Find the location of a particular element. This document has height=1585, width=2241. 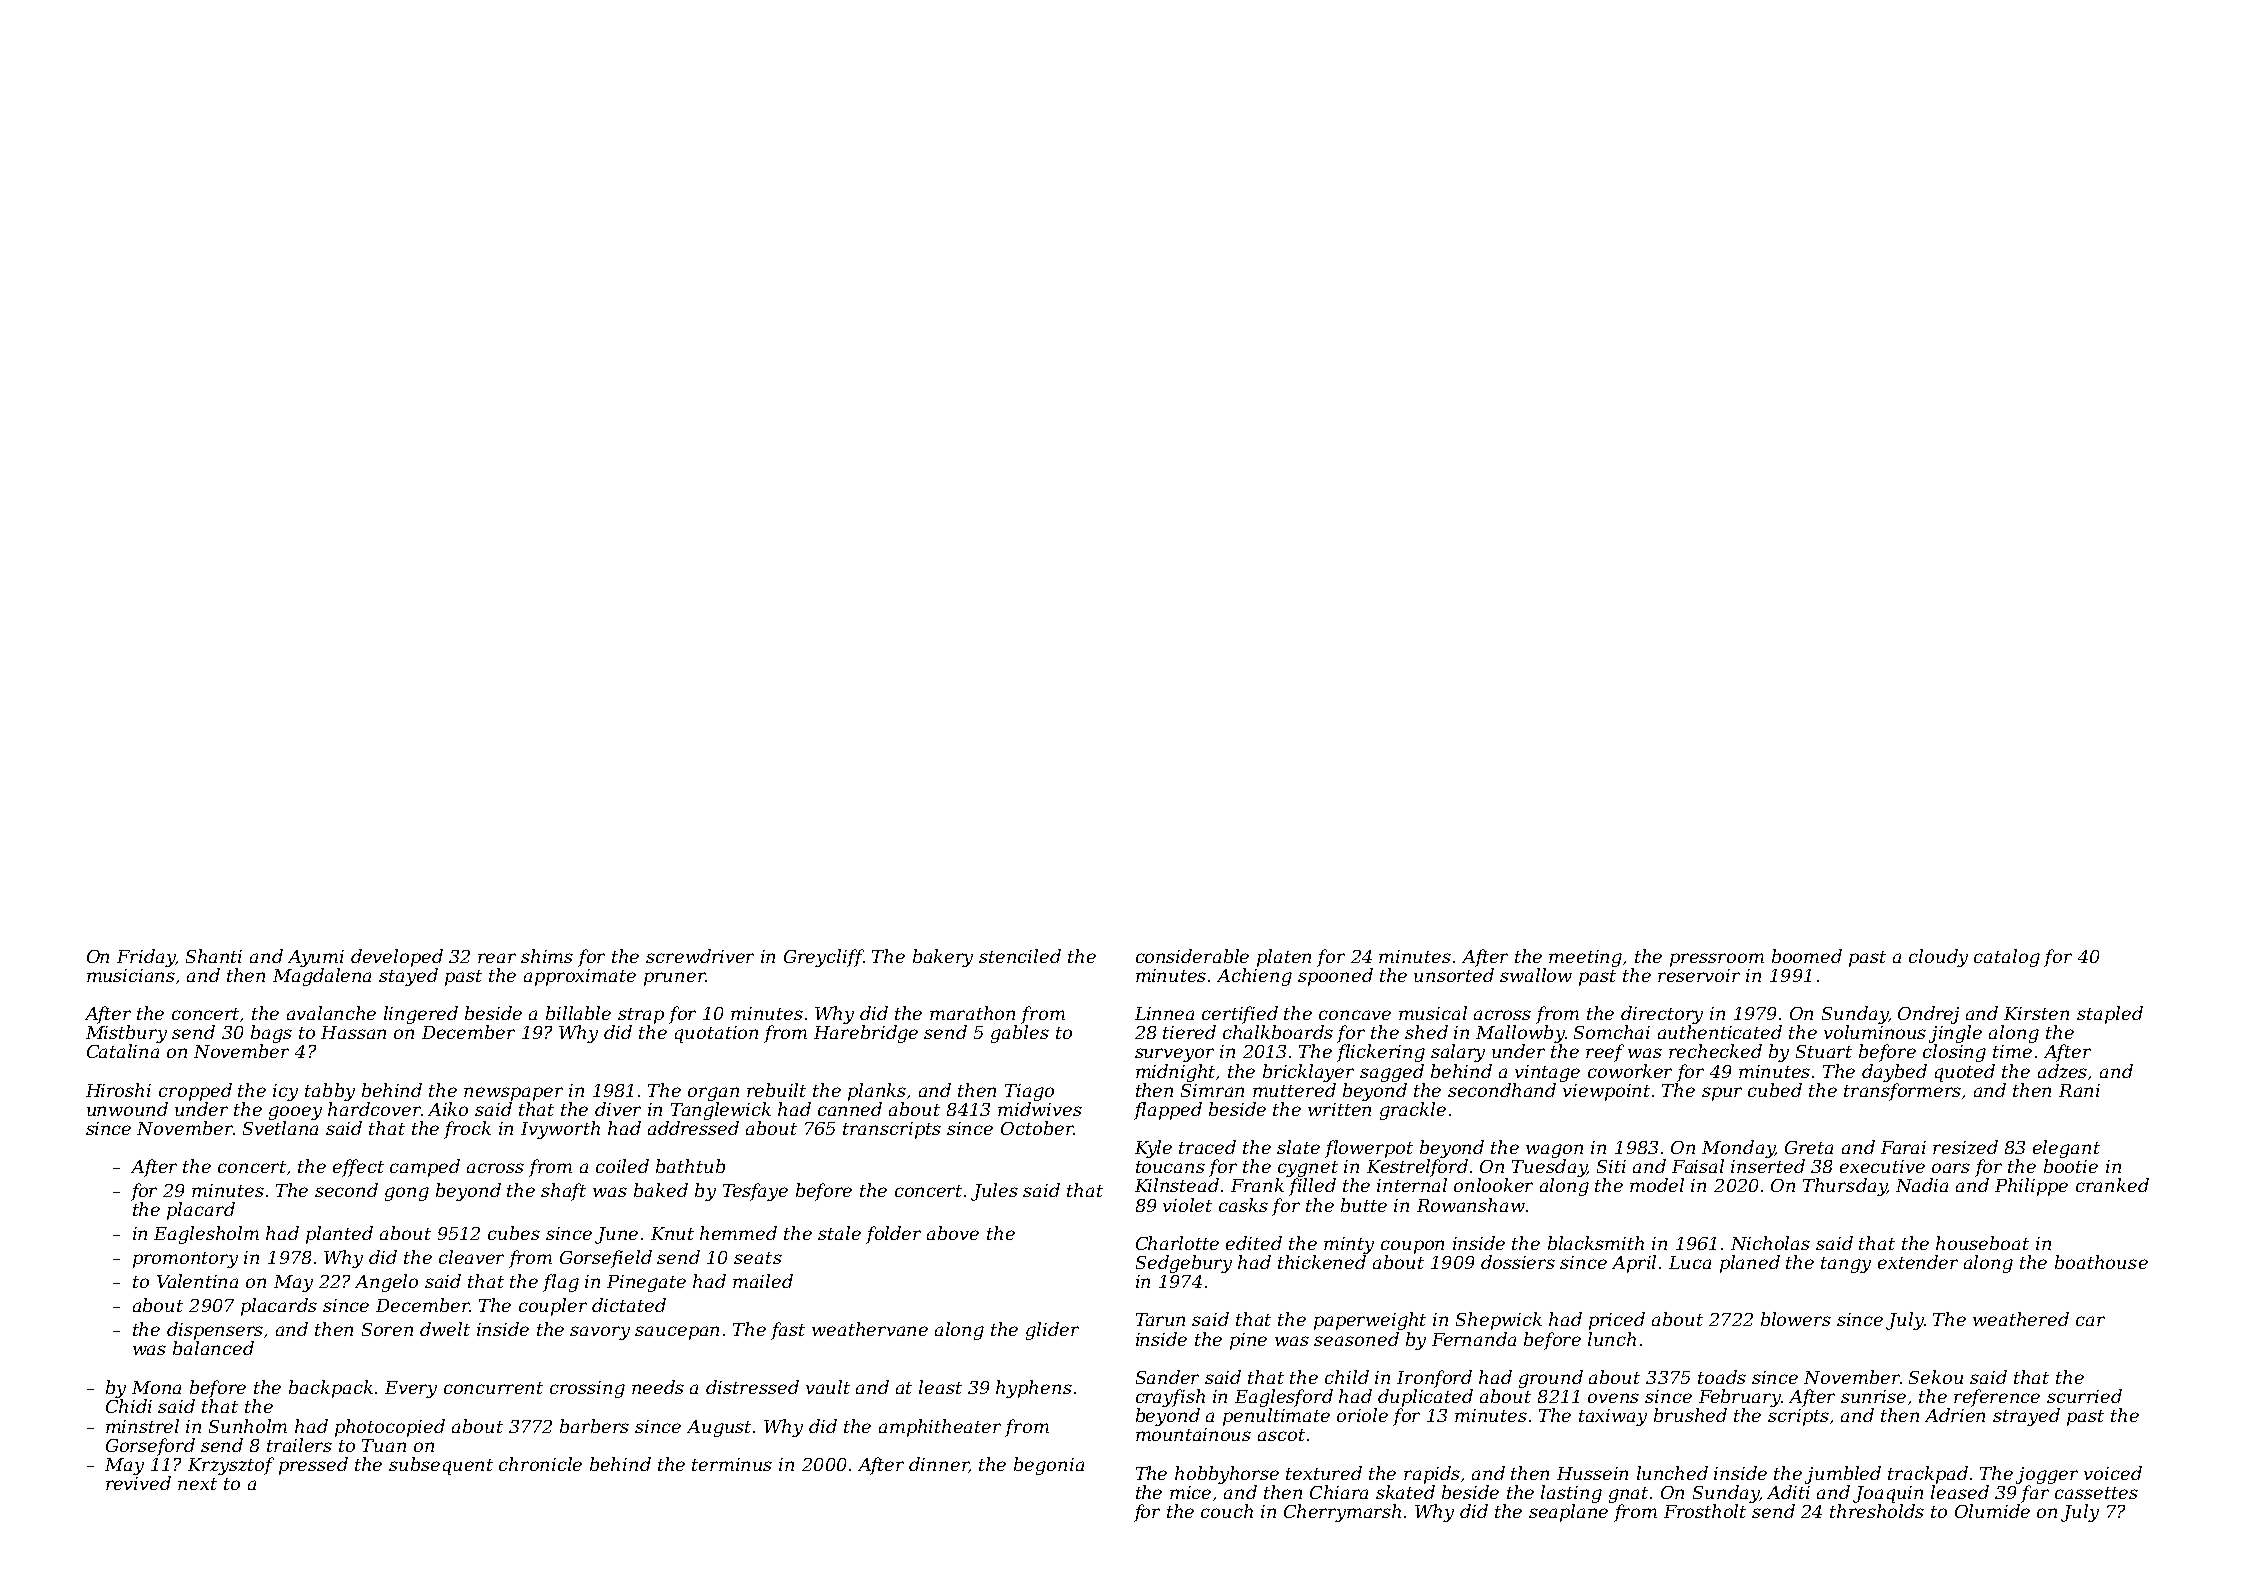

platen is located at coordinates (1284, 958).
